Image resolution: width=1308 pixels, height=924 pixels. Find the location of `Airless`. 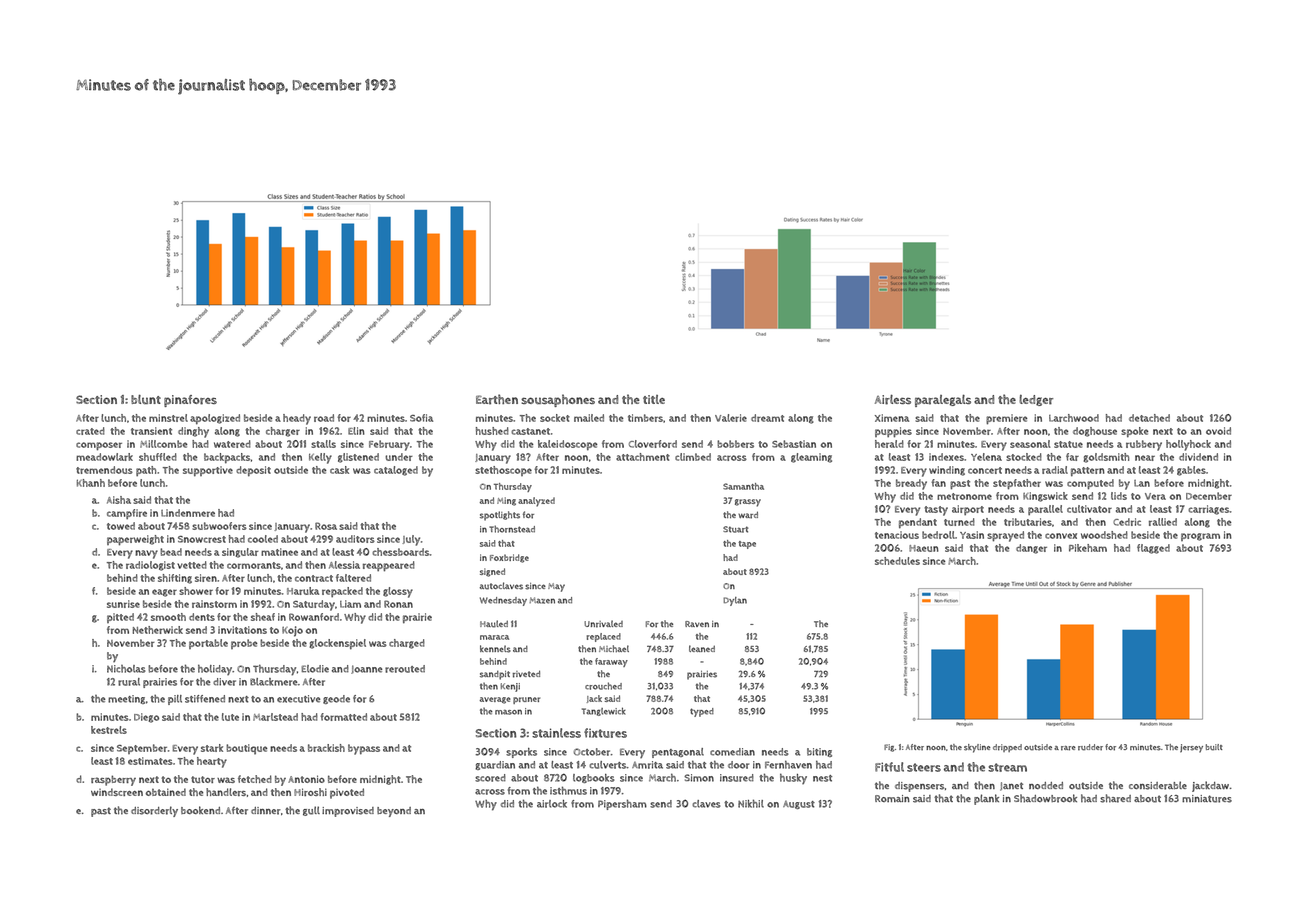

Airless is located at coordinates (893, 400).
